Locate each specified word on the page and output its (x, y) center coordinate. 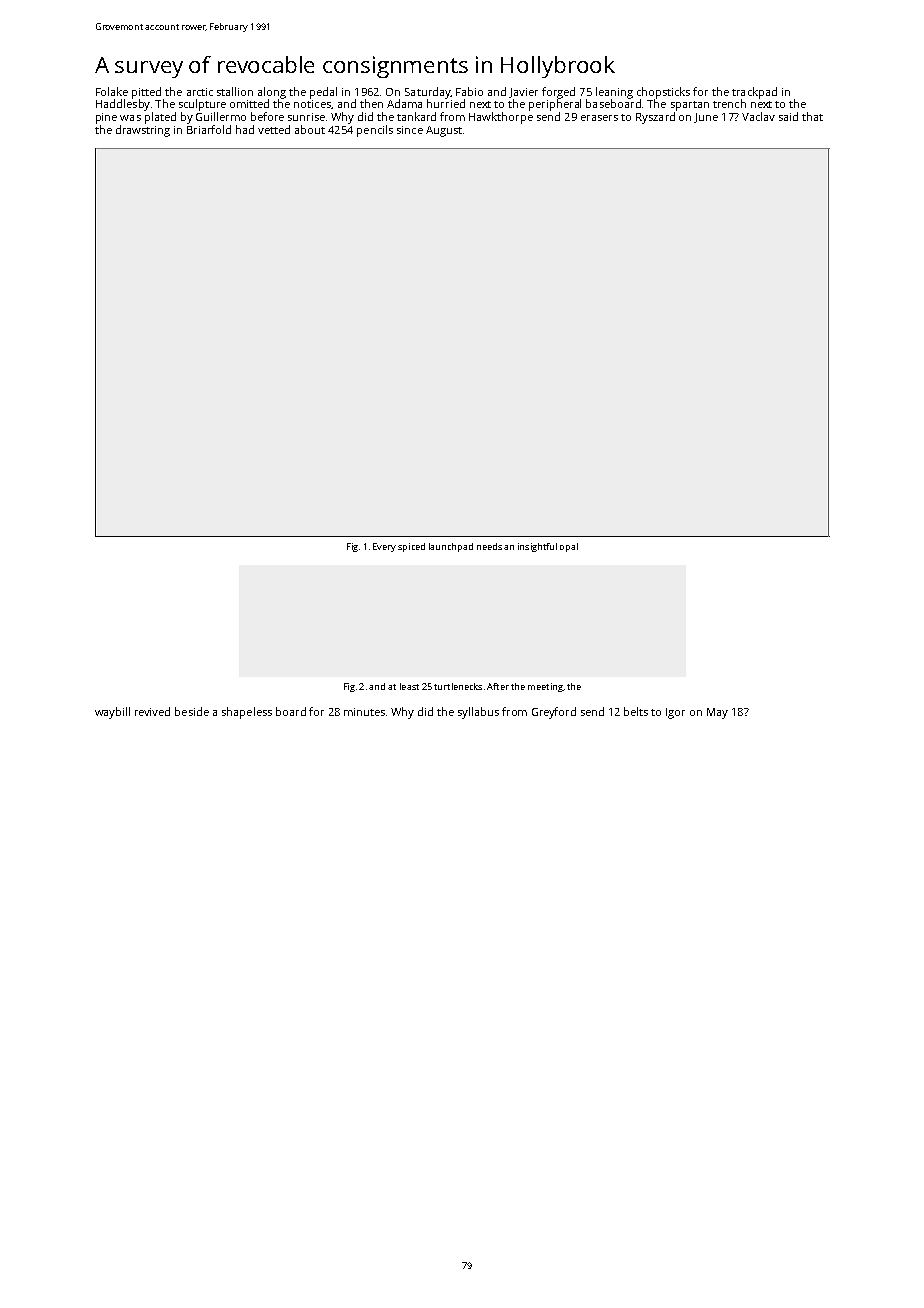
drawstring (143, 131)
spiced (411, 547)
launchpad (451, 547)
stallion (235, 91)
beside (192, 711)
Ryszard (655, 118)
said (788, 116)
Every (384, 547)
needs (489, 546)
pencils (375, 131)
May (717, 713)
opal (569, 547)
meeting (545, 687)
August (444, 131)
